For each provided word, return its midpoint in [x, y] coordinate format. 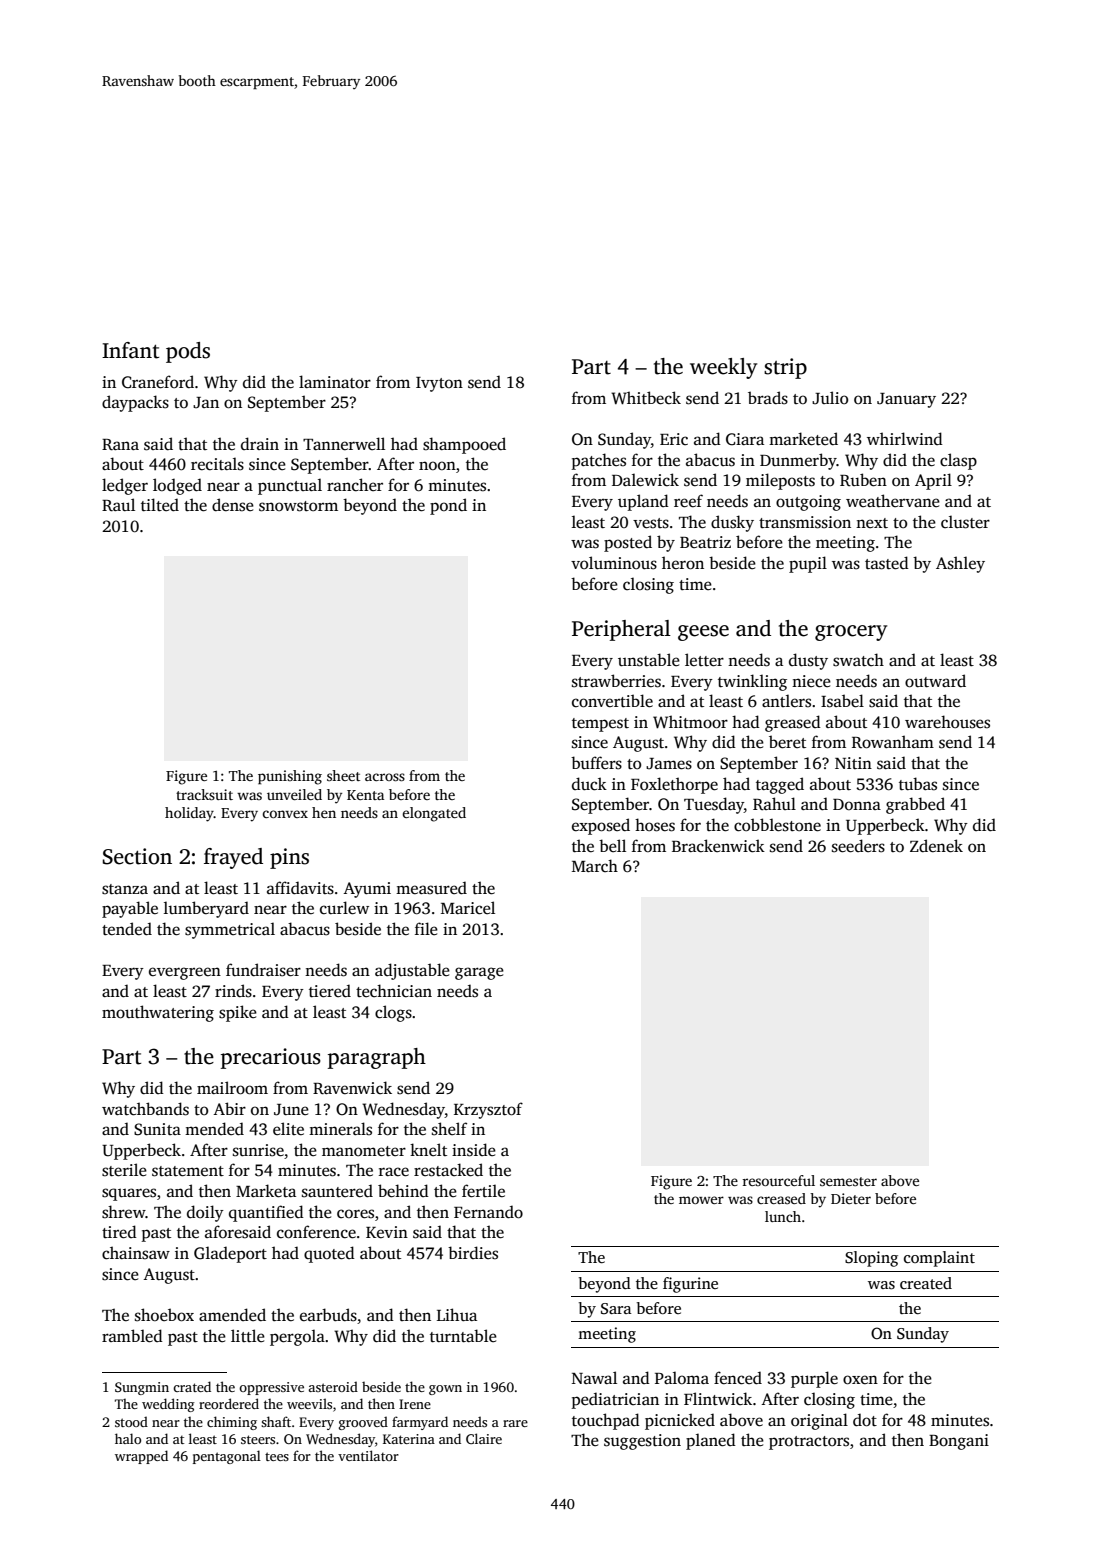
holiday [189, 814]
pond [448, 506]
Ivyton [439, 384]
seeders [858, 846]
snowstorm [298, 506]
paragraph [377, 1058]
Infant [130, 350]
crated [192, 1386]
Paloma [682, 1377]
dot [865, 1420]
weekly [723, 368]
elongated [434, 814]
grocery [851, 633]
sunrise [258, 1150]
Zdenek [936, 846]
